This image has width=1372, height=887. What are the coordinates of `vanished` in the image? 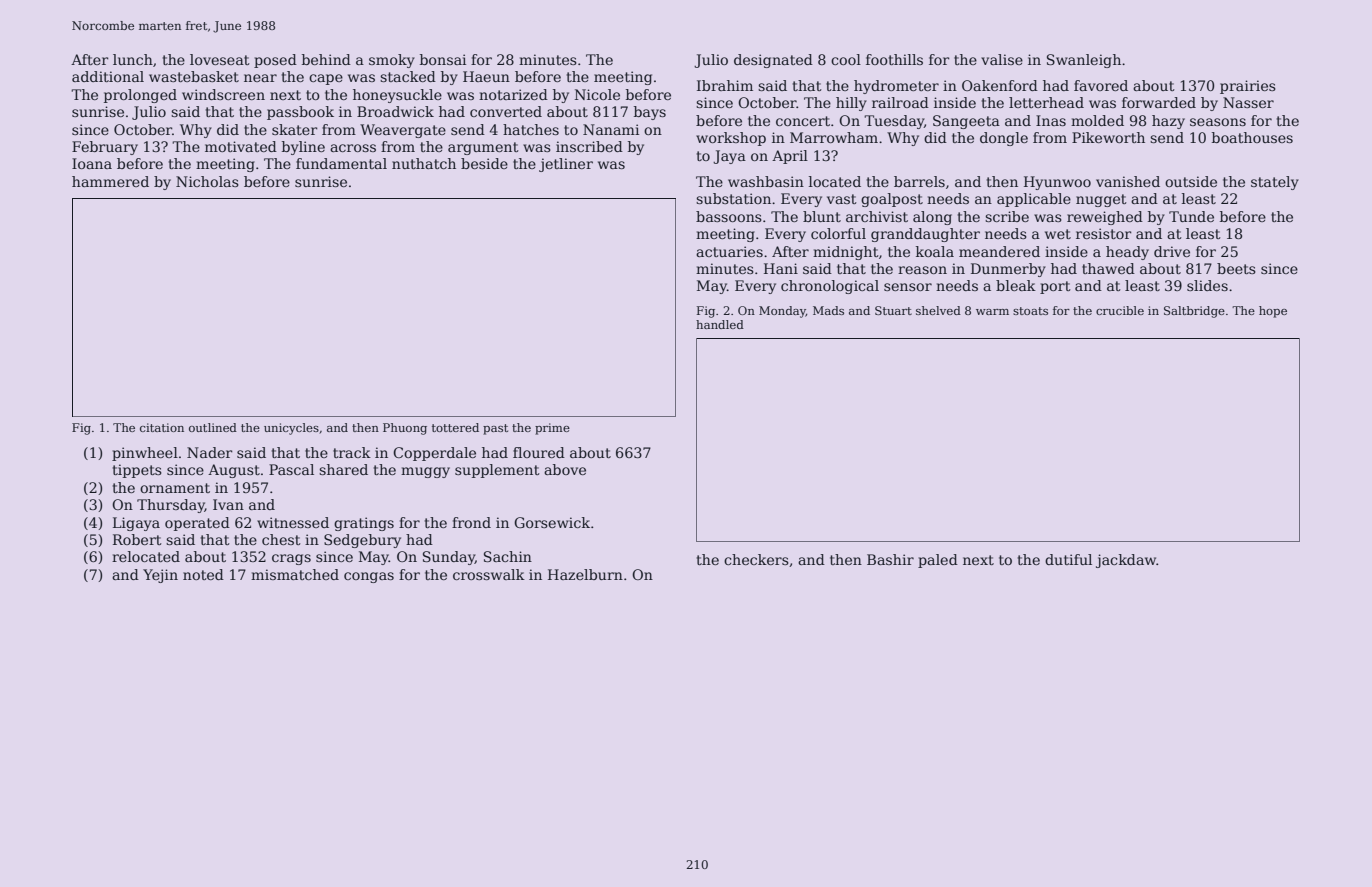 It's located at (1128, 181).
